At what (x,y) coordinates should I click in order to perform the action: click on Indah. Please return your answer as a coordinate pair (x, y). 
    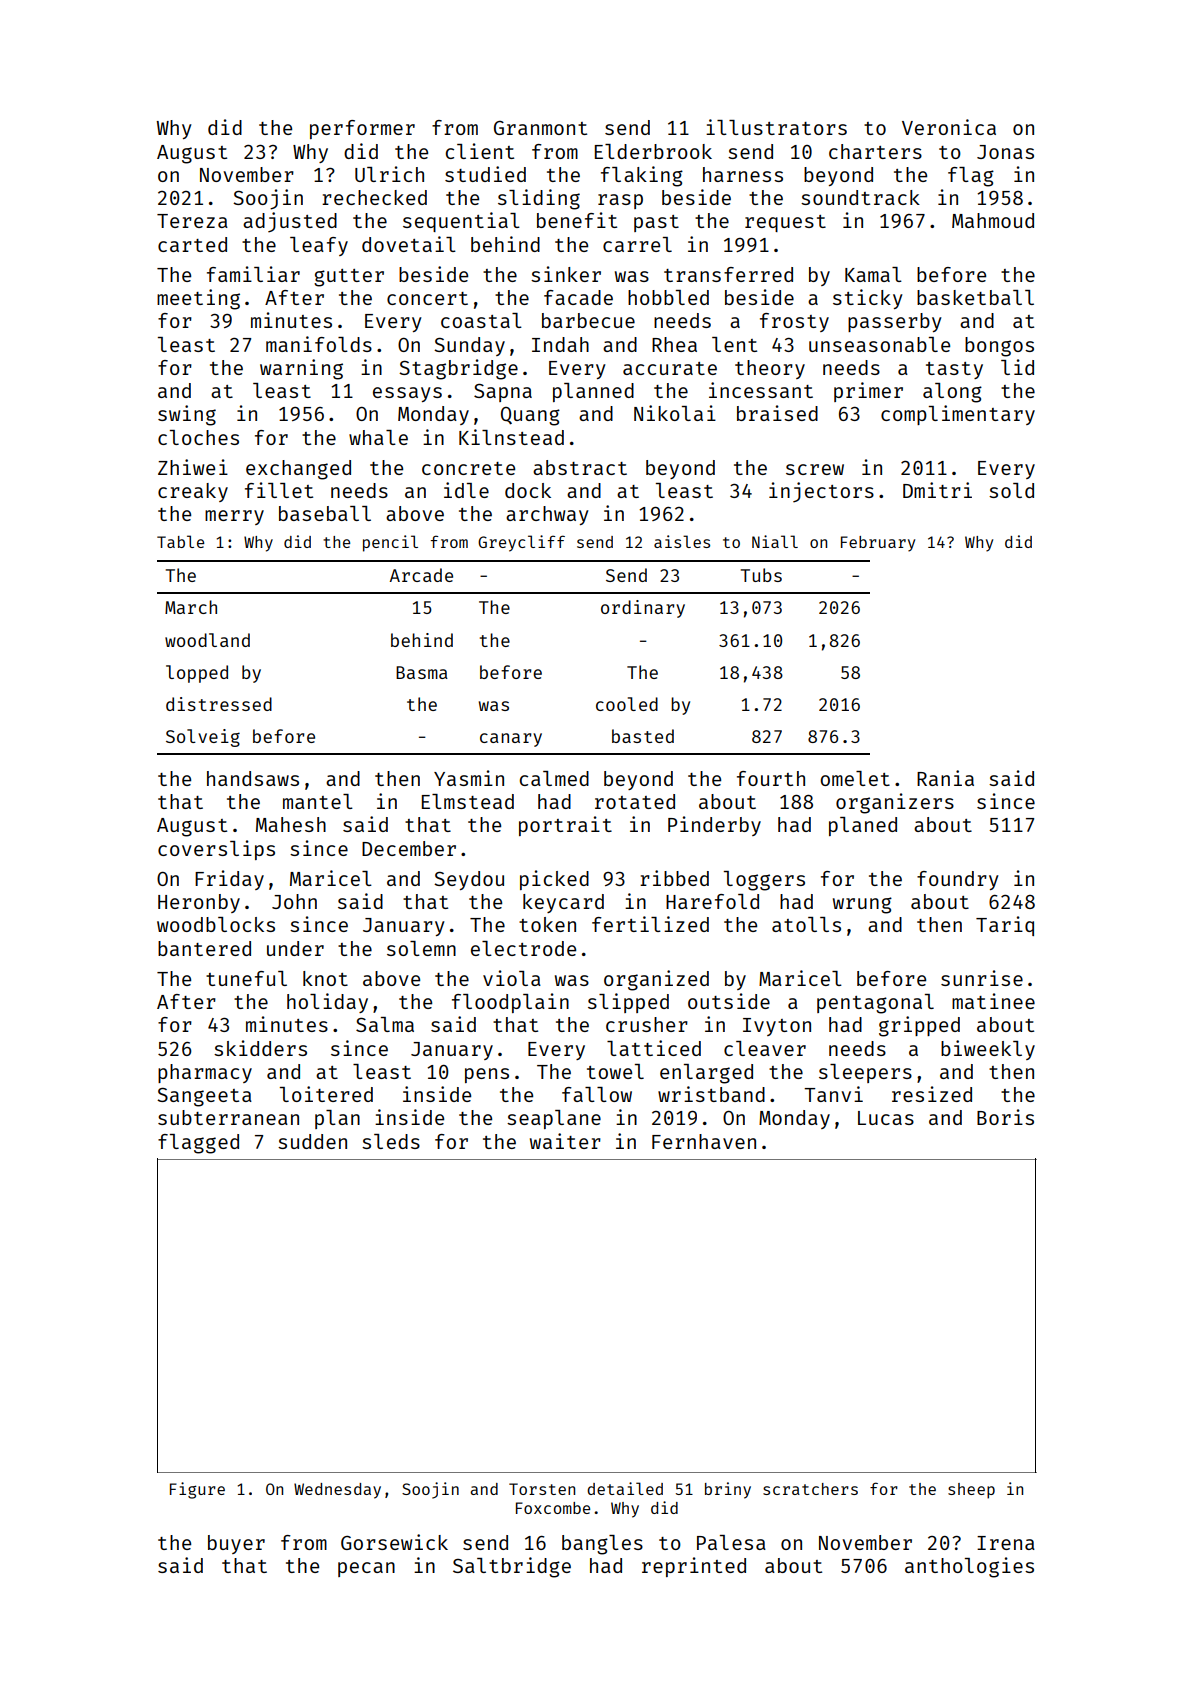
    Looking at the image, I should click on (560, 344).
